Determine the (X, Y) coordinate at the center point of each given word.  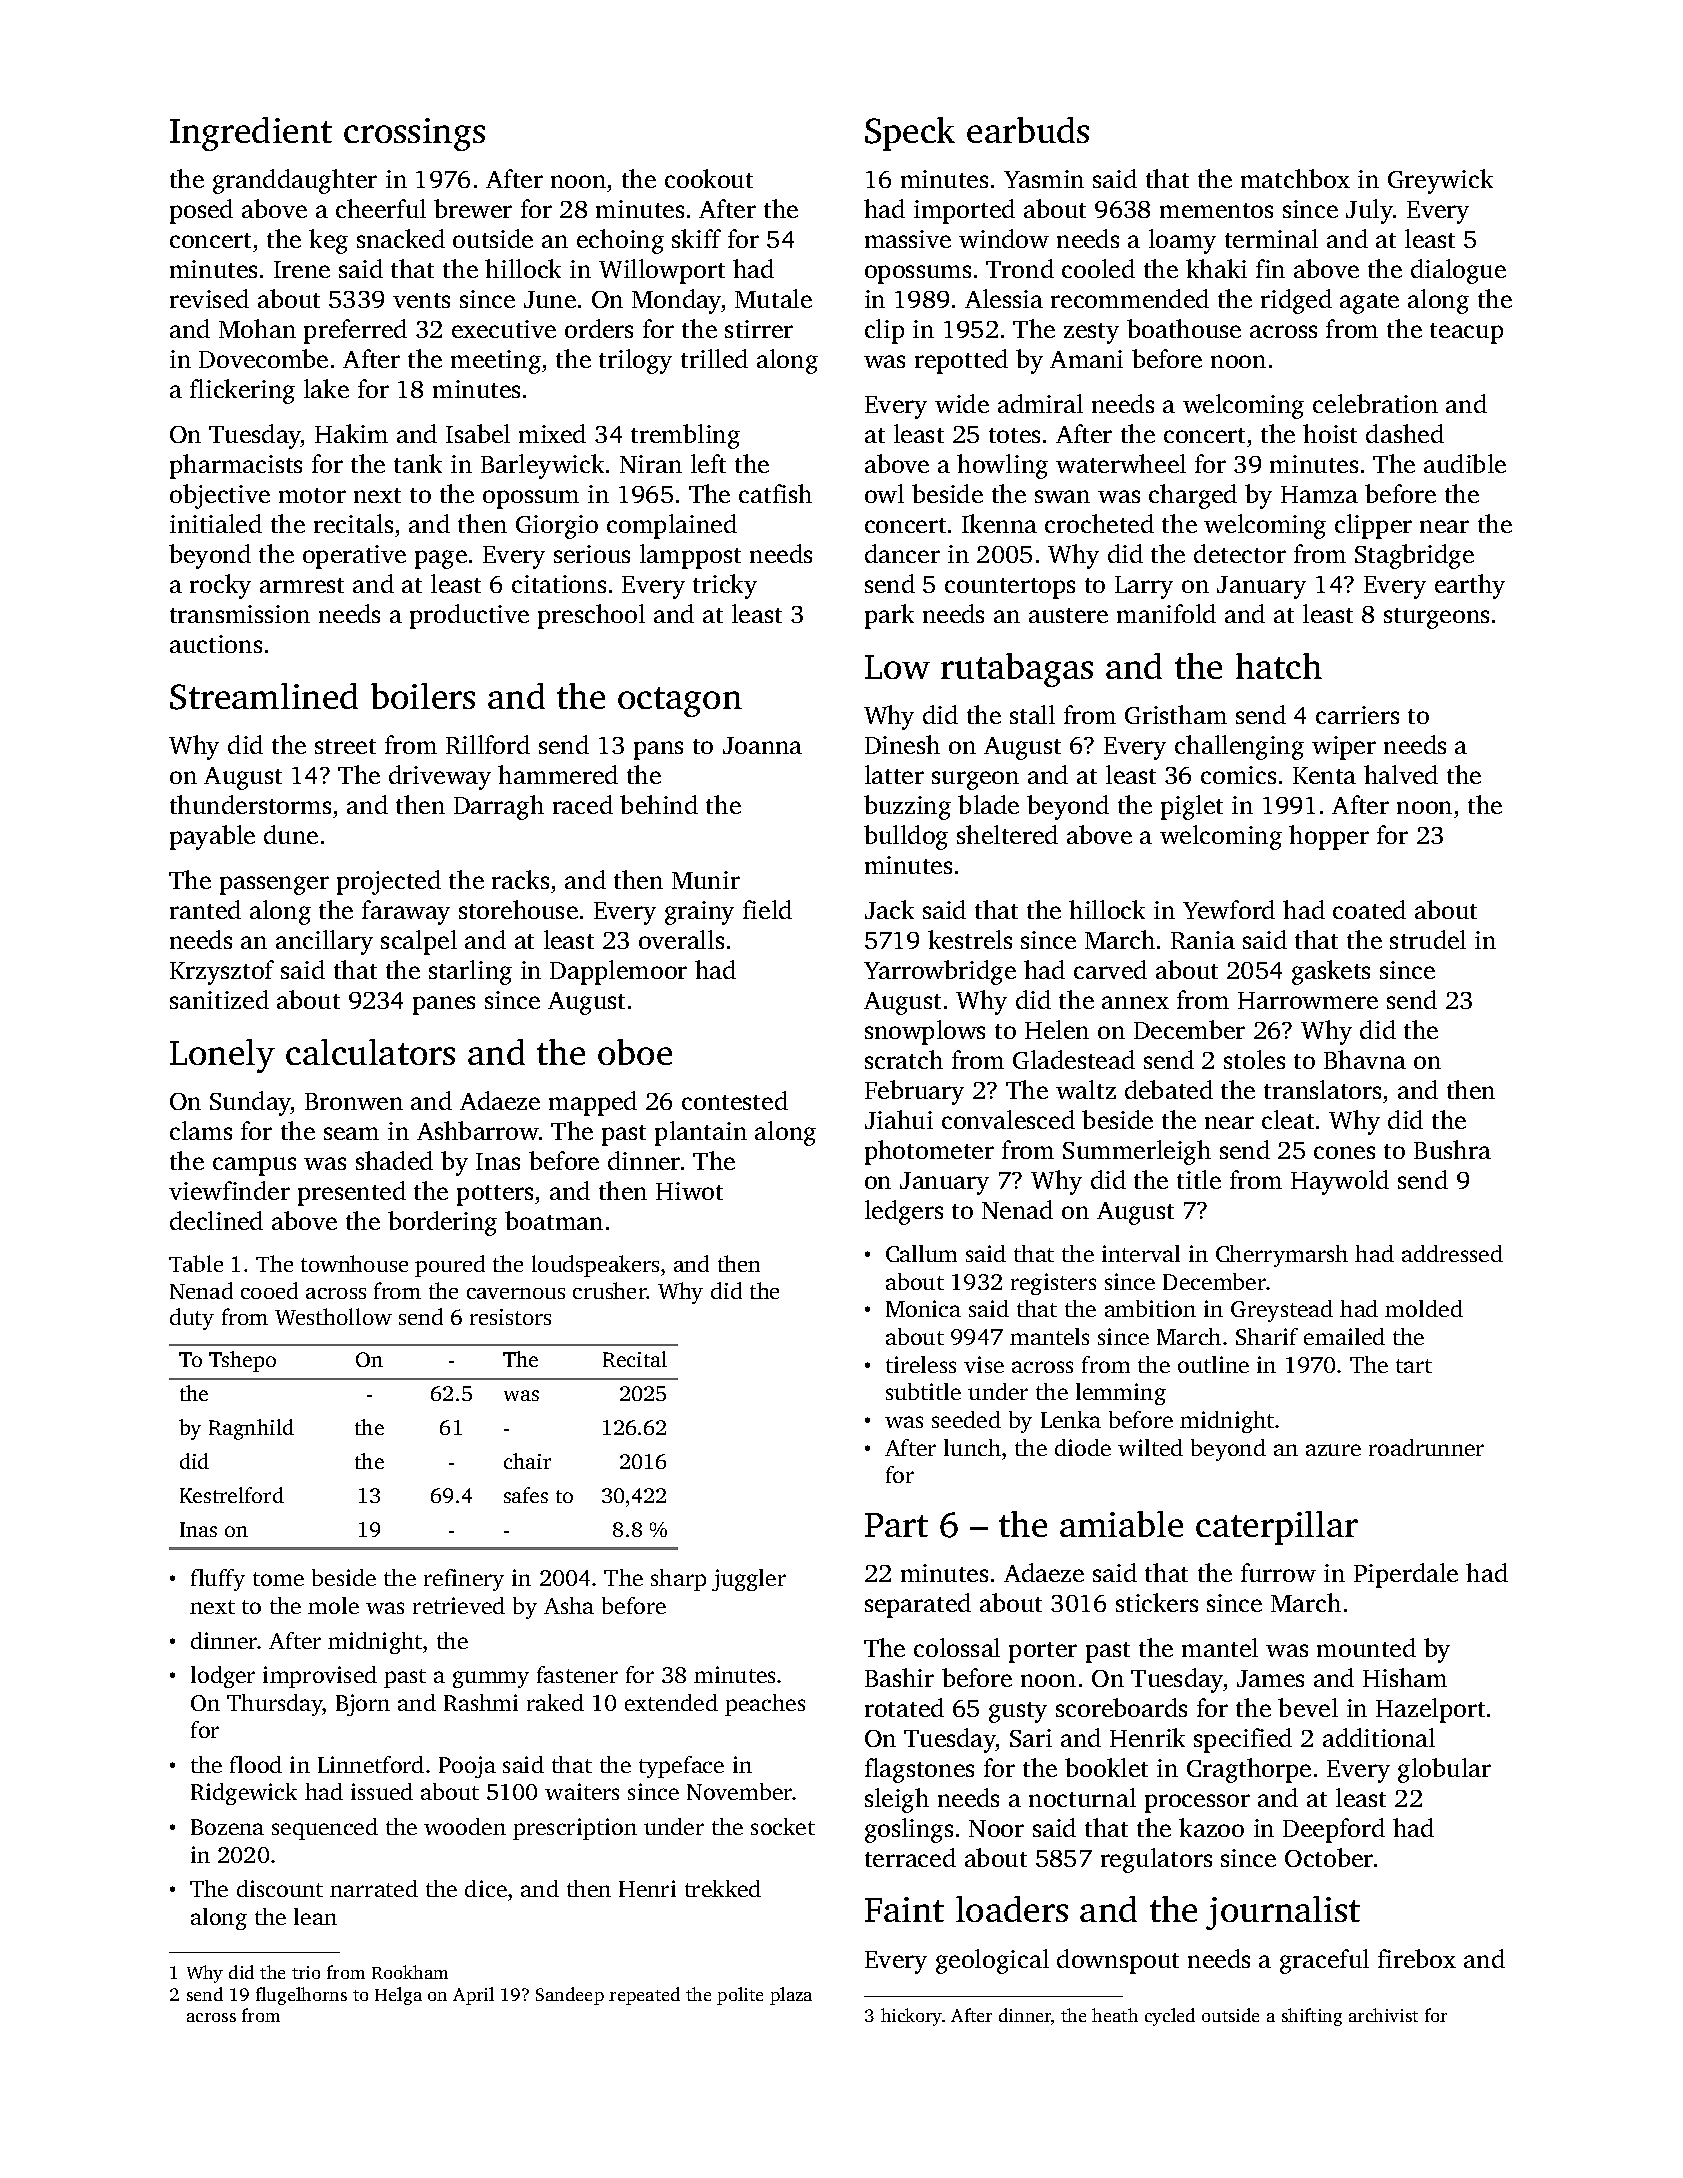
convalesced (1008, 1119)
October (1329, 1857)
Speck (910, 134)
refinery (464, 1580)
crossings (414, 134)
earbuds (1028, 130)
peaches (765, 1705)
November (740, 1791)
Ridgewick (244, 1794)
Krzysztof (222, 972)
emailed (1344, 1336)
